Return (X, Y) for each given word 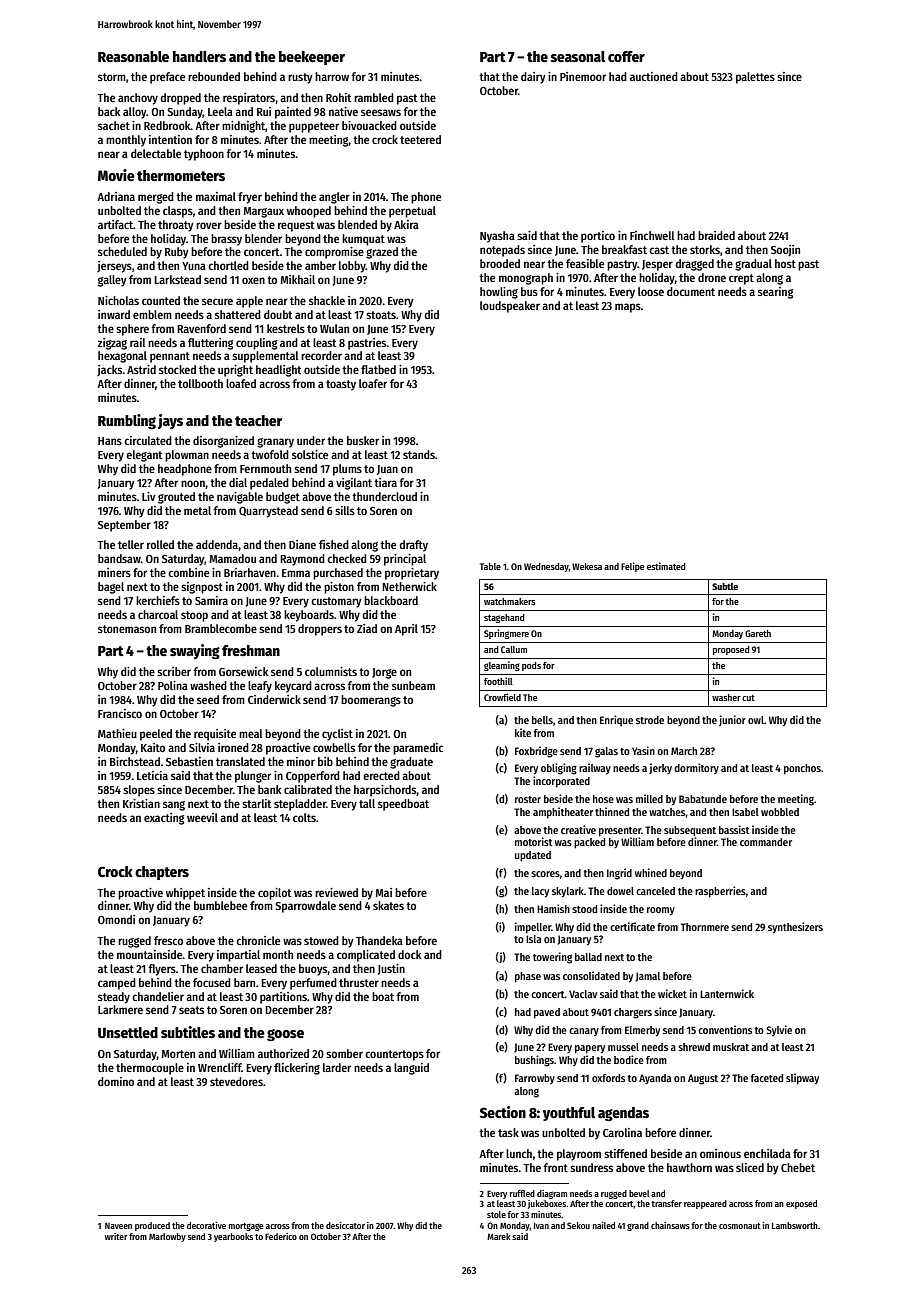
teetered (420, 139)
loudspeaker (510, 307)
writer (116, 1236)
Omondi (116, 919)
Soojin (785, 250)
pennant (170, 357)
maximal (216, 196)
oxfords (608, 1078)
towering (552, 958)
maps (628, 308)
